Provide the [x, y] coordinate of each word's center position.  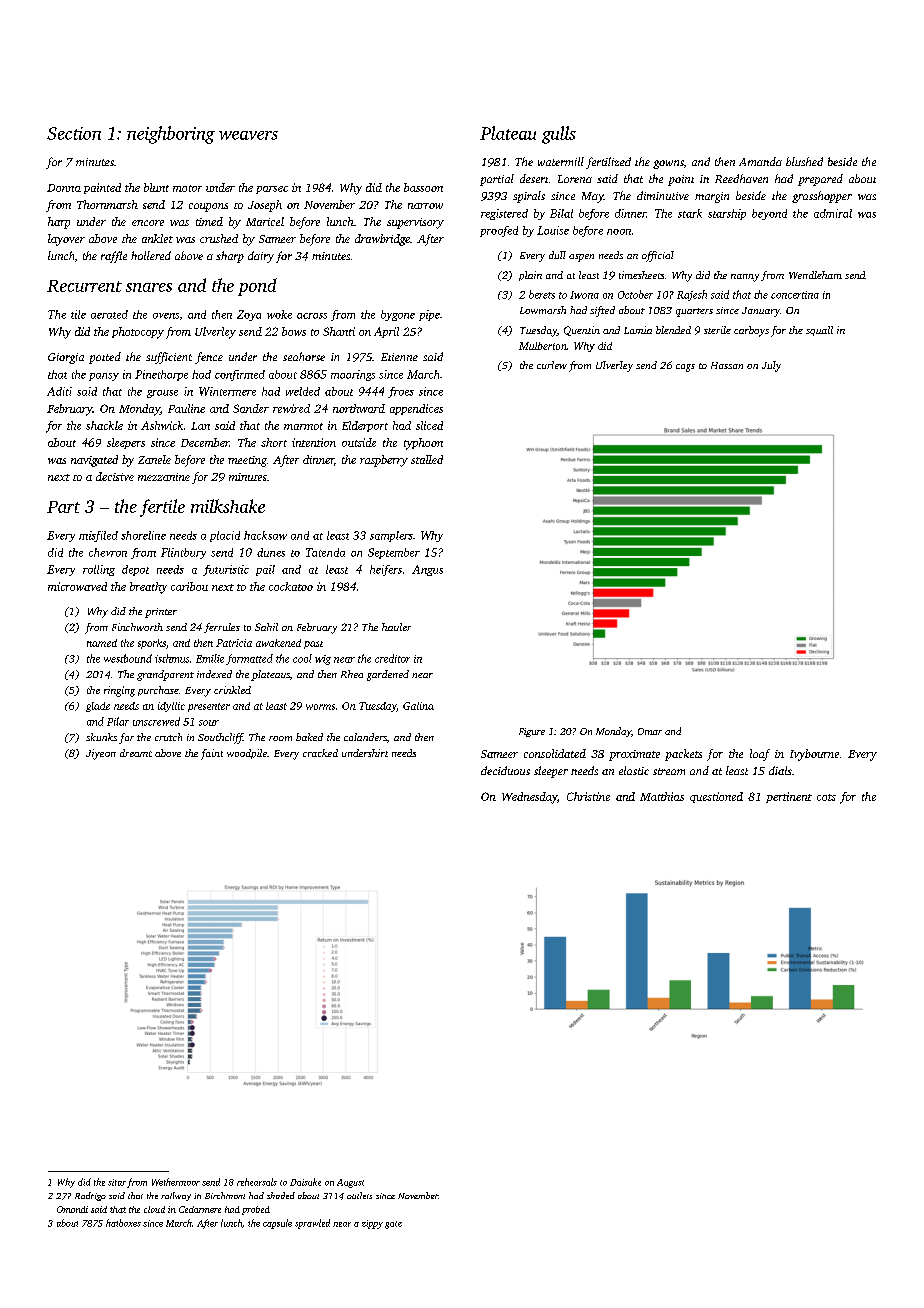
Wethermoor [176, 1182]
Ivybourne [814, 755]
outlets [359, 1195]
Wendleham [815, 275]
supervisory [415, 223]
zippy [372, 1224]
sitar [117, 1182]
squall [819, 331]
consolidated [555, 753]
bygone [398, 315]
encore [148, 223]
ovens [166, 316]
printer [161, 613]
